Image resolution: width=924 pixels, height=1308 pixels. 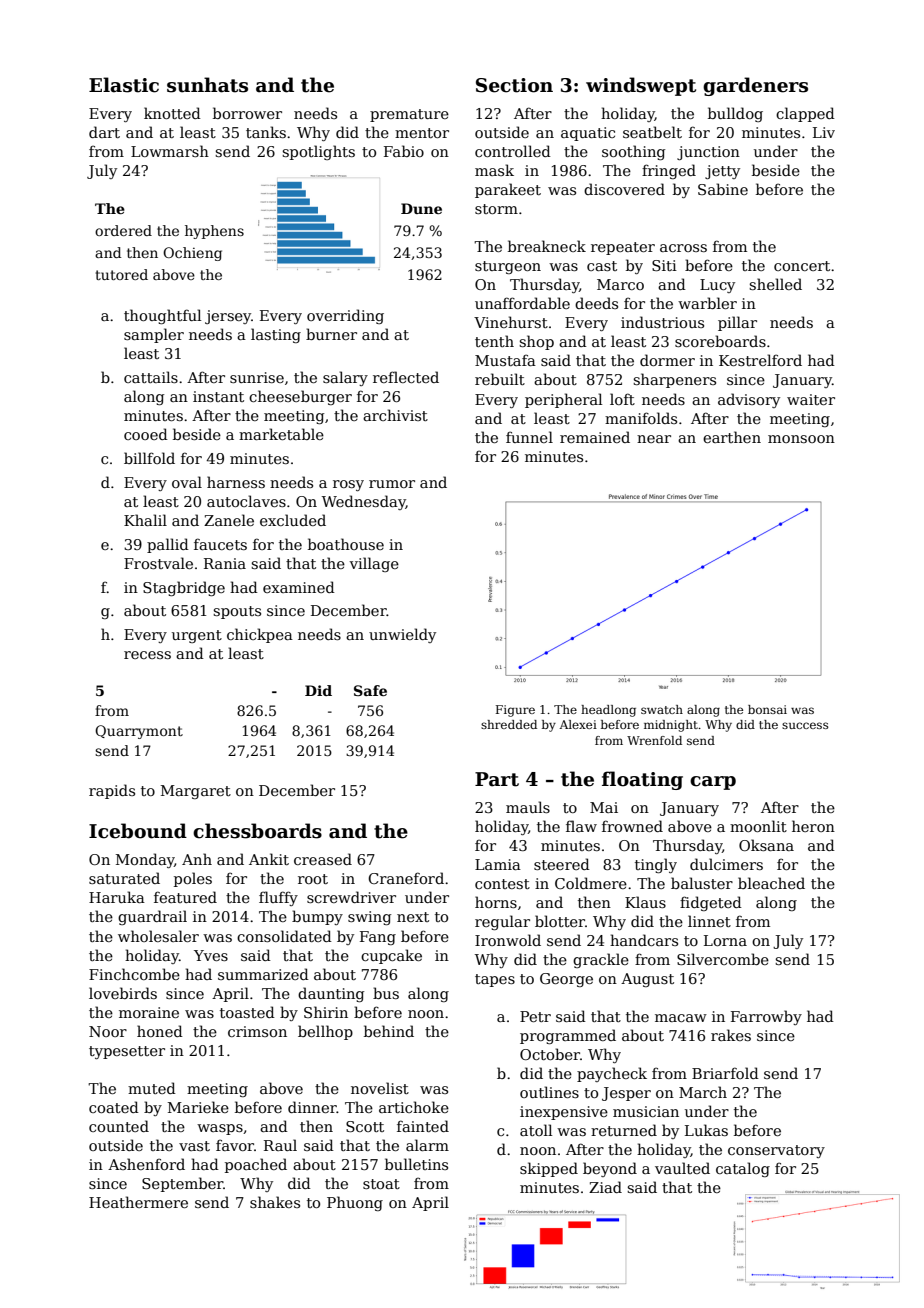 What do you see at coordinates (370, 690) in the screenshot?
I see `Safe` at bounding box center [370, 690].
